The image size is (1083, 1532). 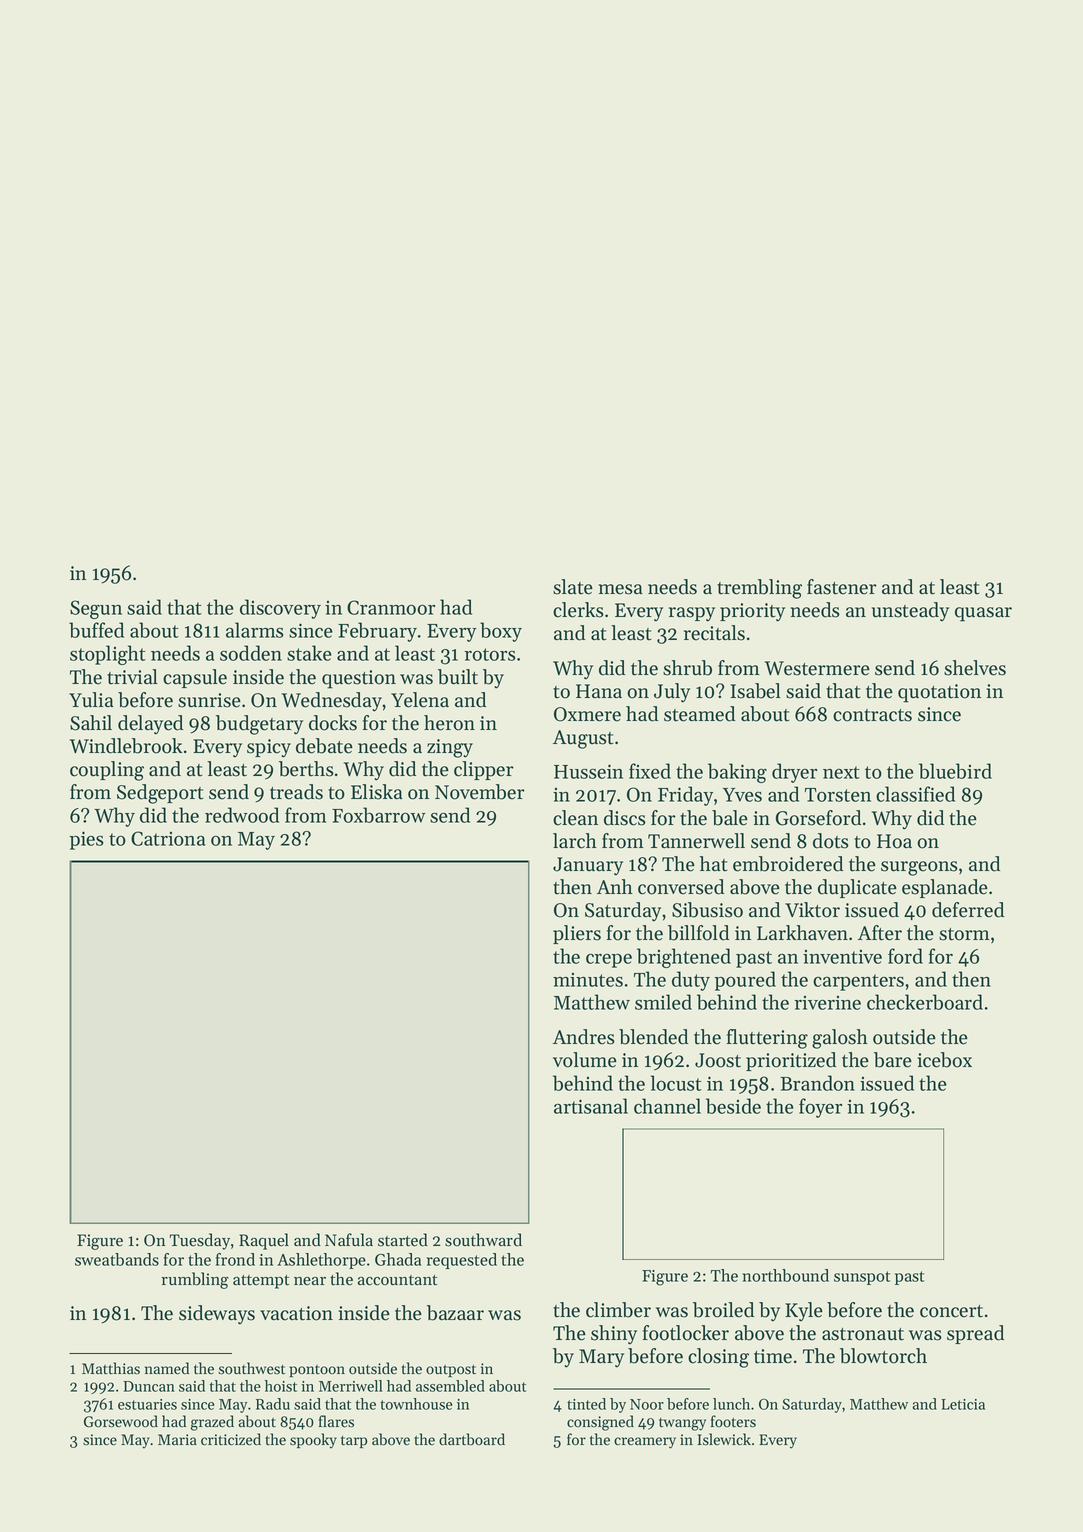 What do you see at coordinates (177, 1439) in the image?
I see `Maria` at bounding box center [177, 1439].
